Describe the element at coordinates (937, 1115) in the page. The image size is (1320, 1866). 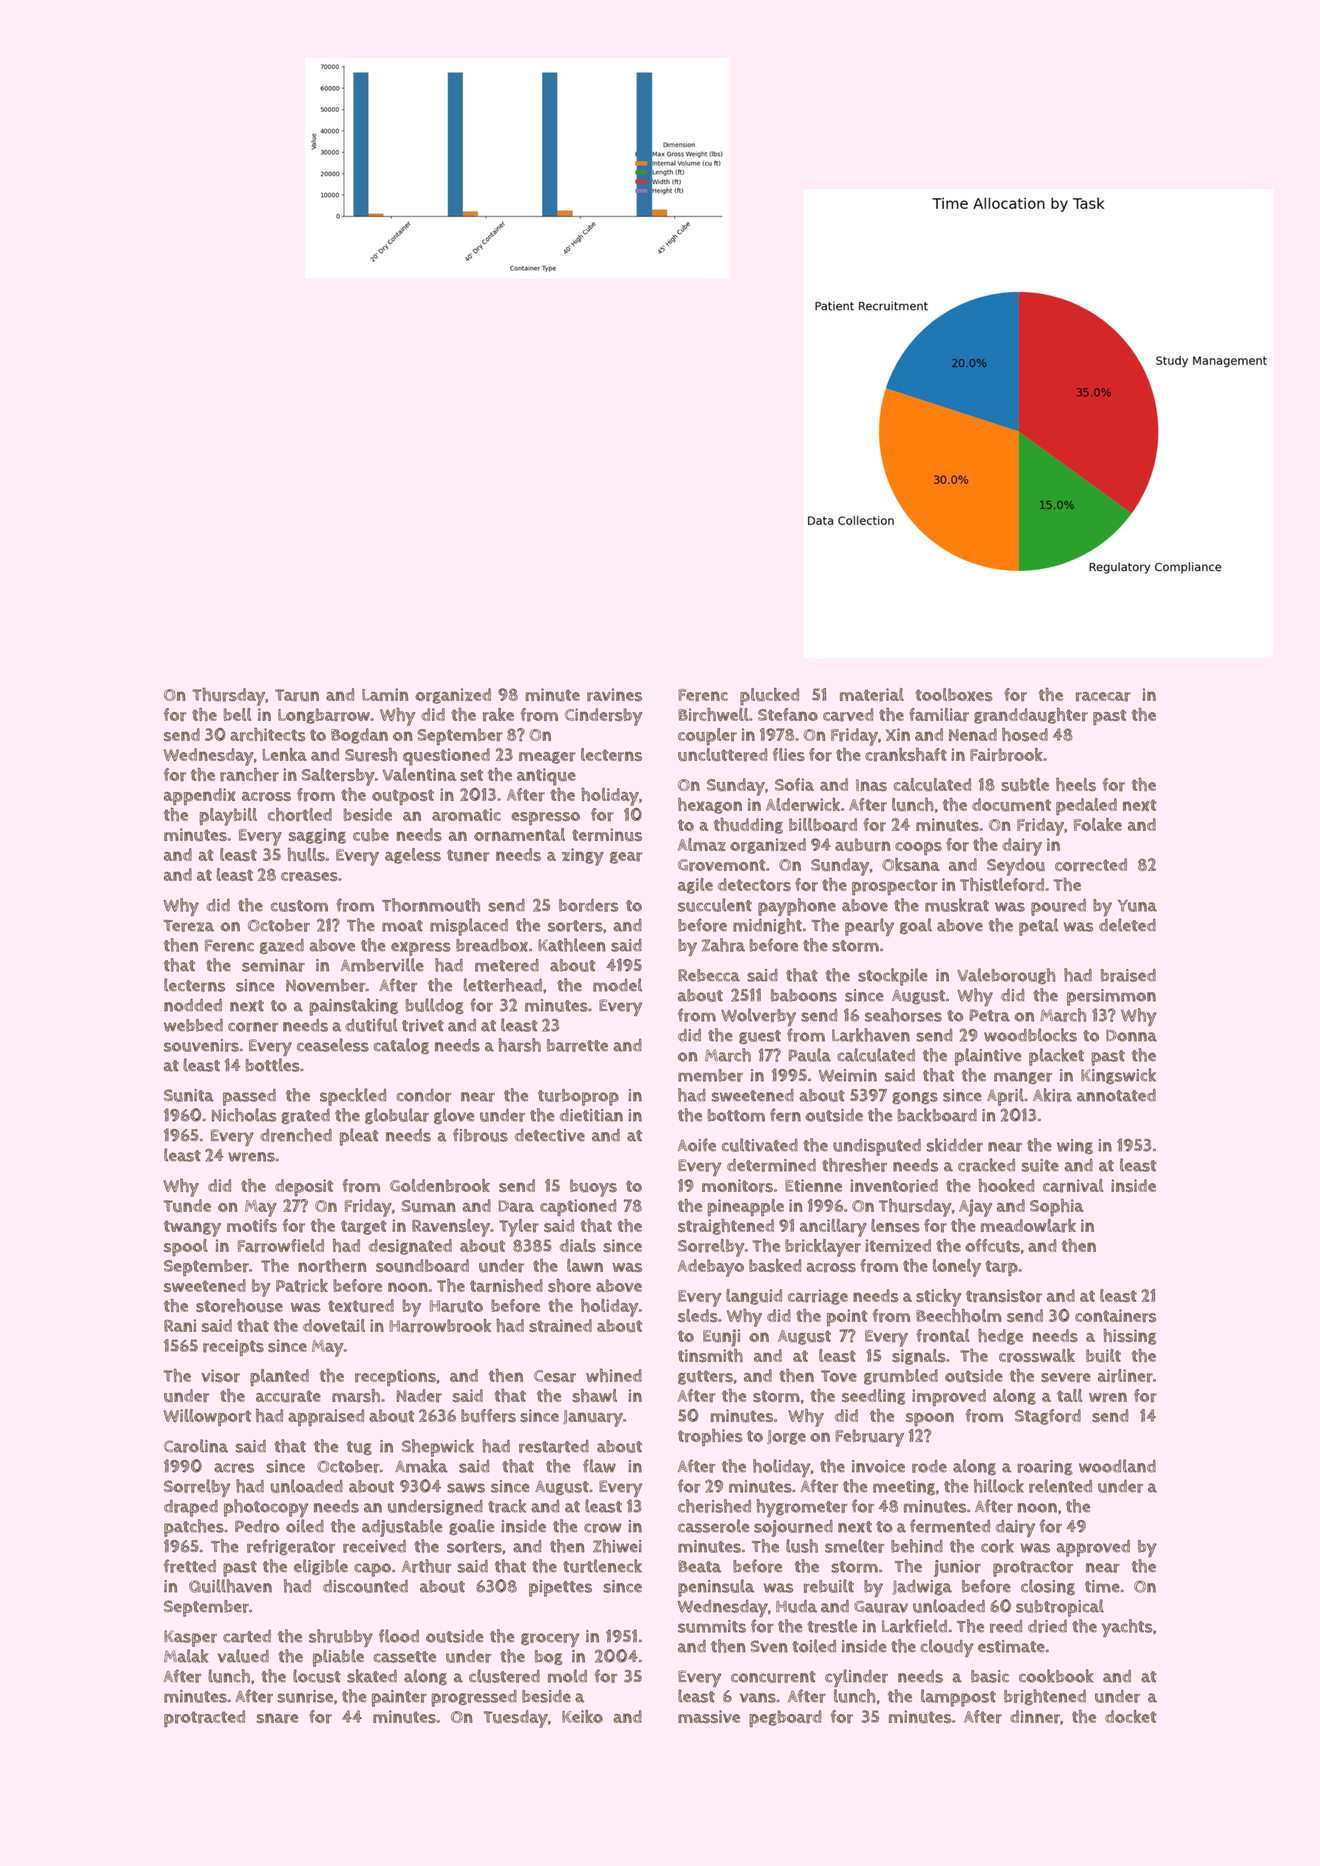
I see `backboard` at that location.
